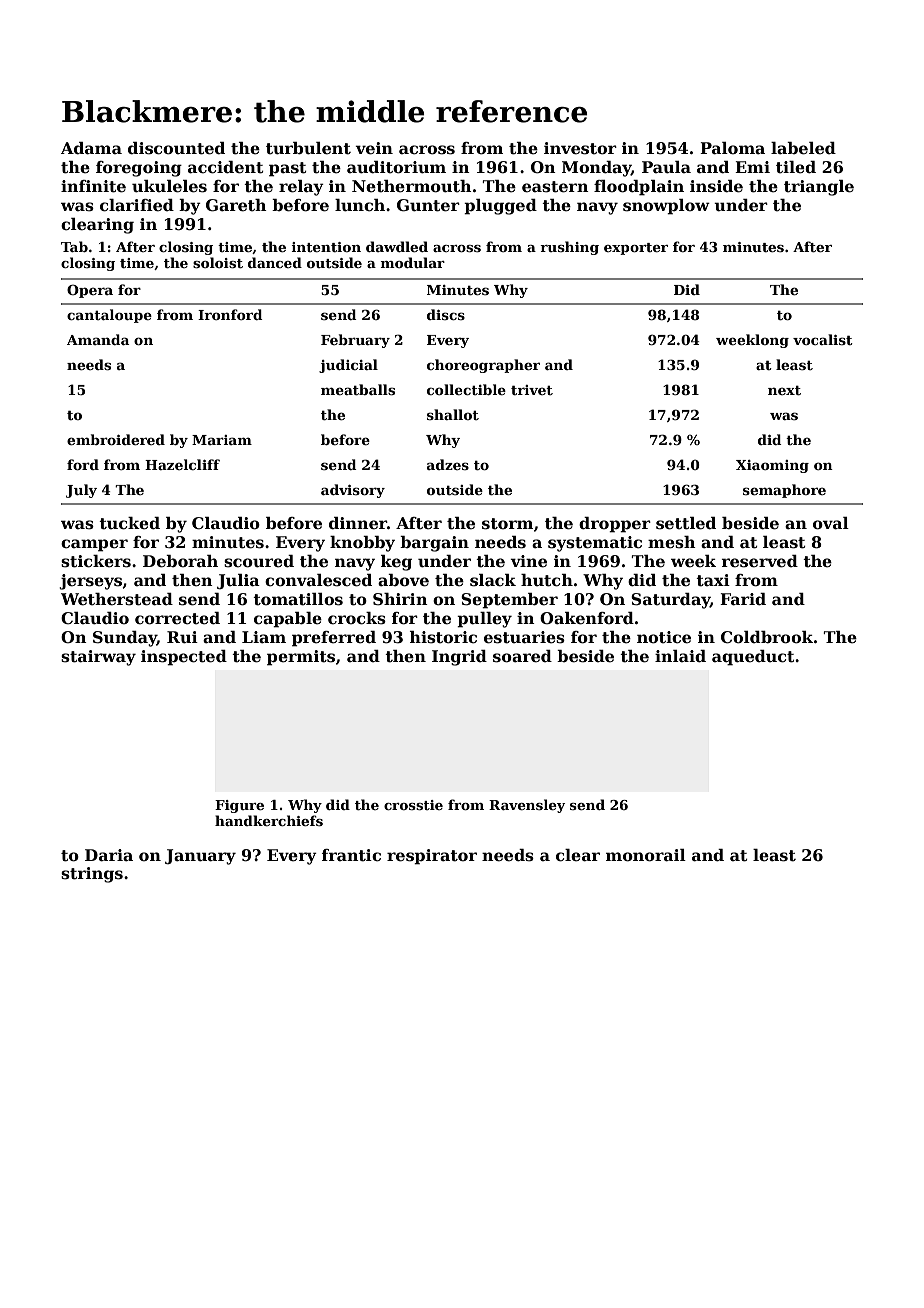 This page has height=1308, width=924. What do you see at coordinates (803, 148) in the page?
I see `labeled` at bounding box center [803, 148].
